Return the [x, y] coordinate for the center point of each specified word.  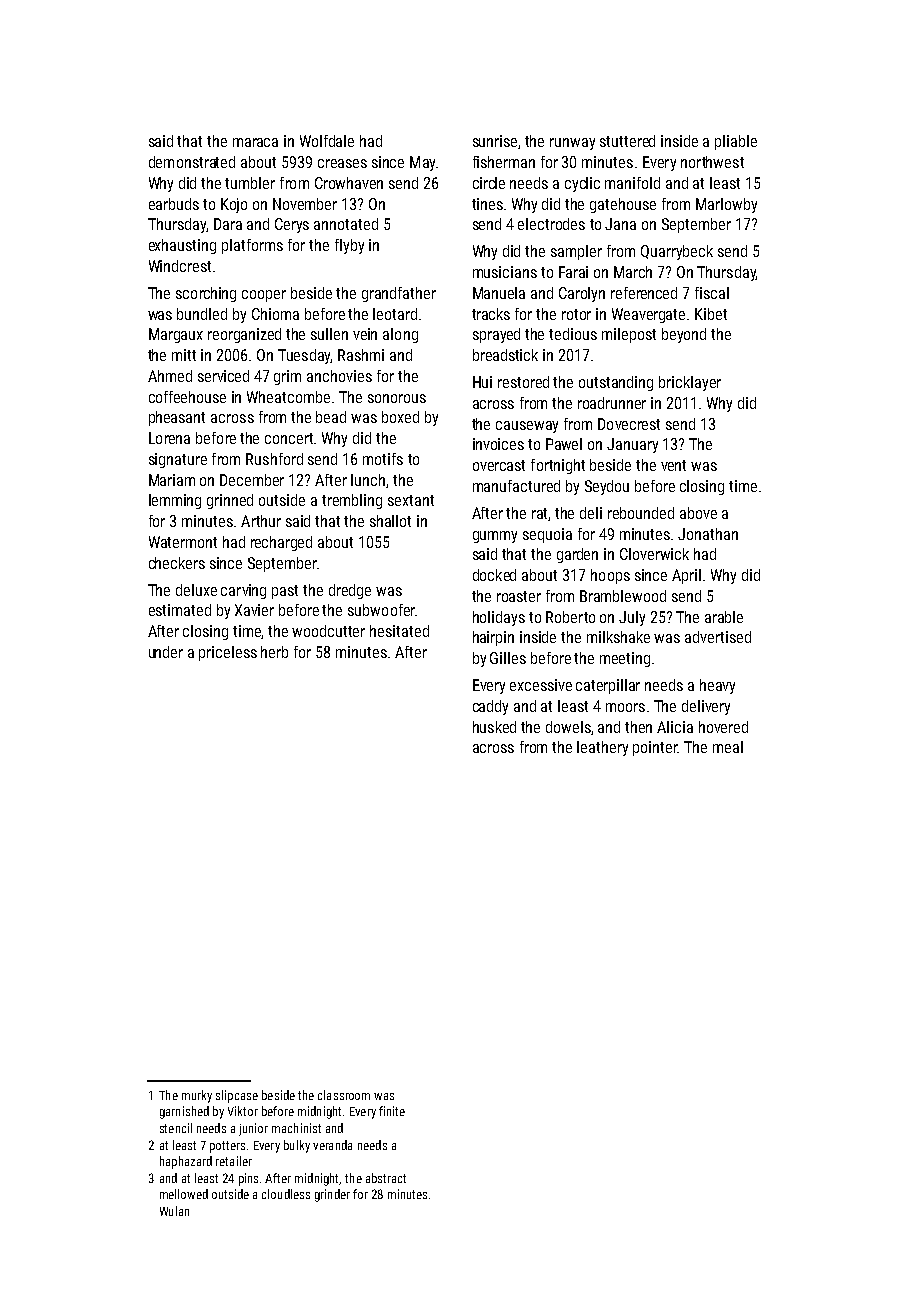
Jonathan [708, 534]
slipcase [237, 1096]
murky [197, 1096]
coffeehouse [187, 397]
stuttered [627, 141]
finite [392, 1111]
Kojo [234, 205]
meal [728, 747]
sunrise [496, 142]
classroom [344, 1095]
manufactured [516, 486]
